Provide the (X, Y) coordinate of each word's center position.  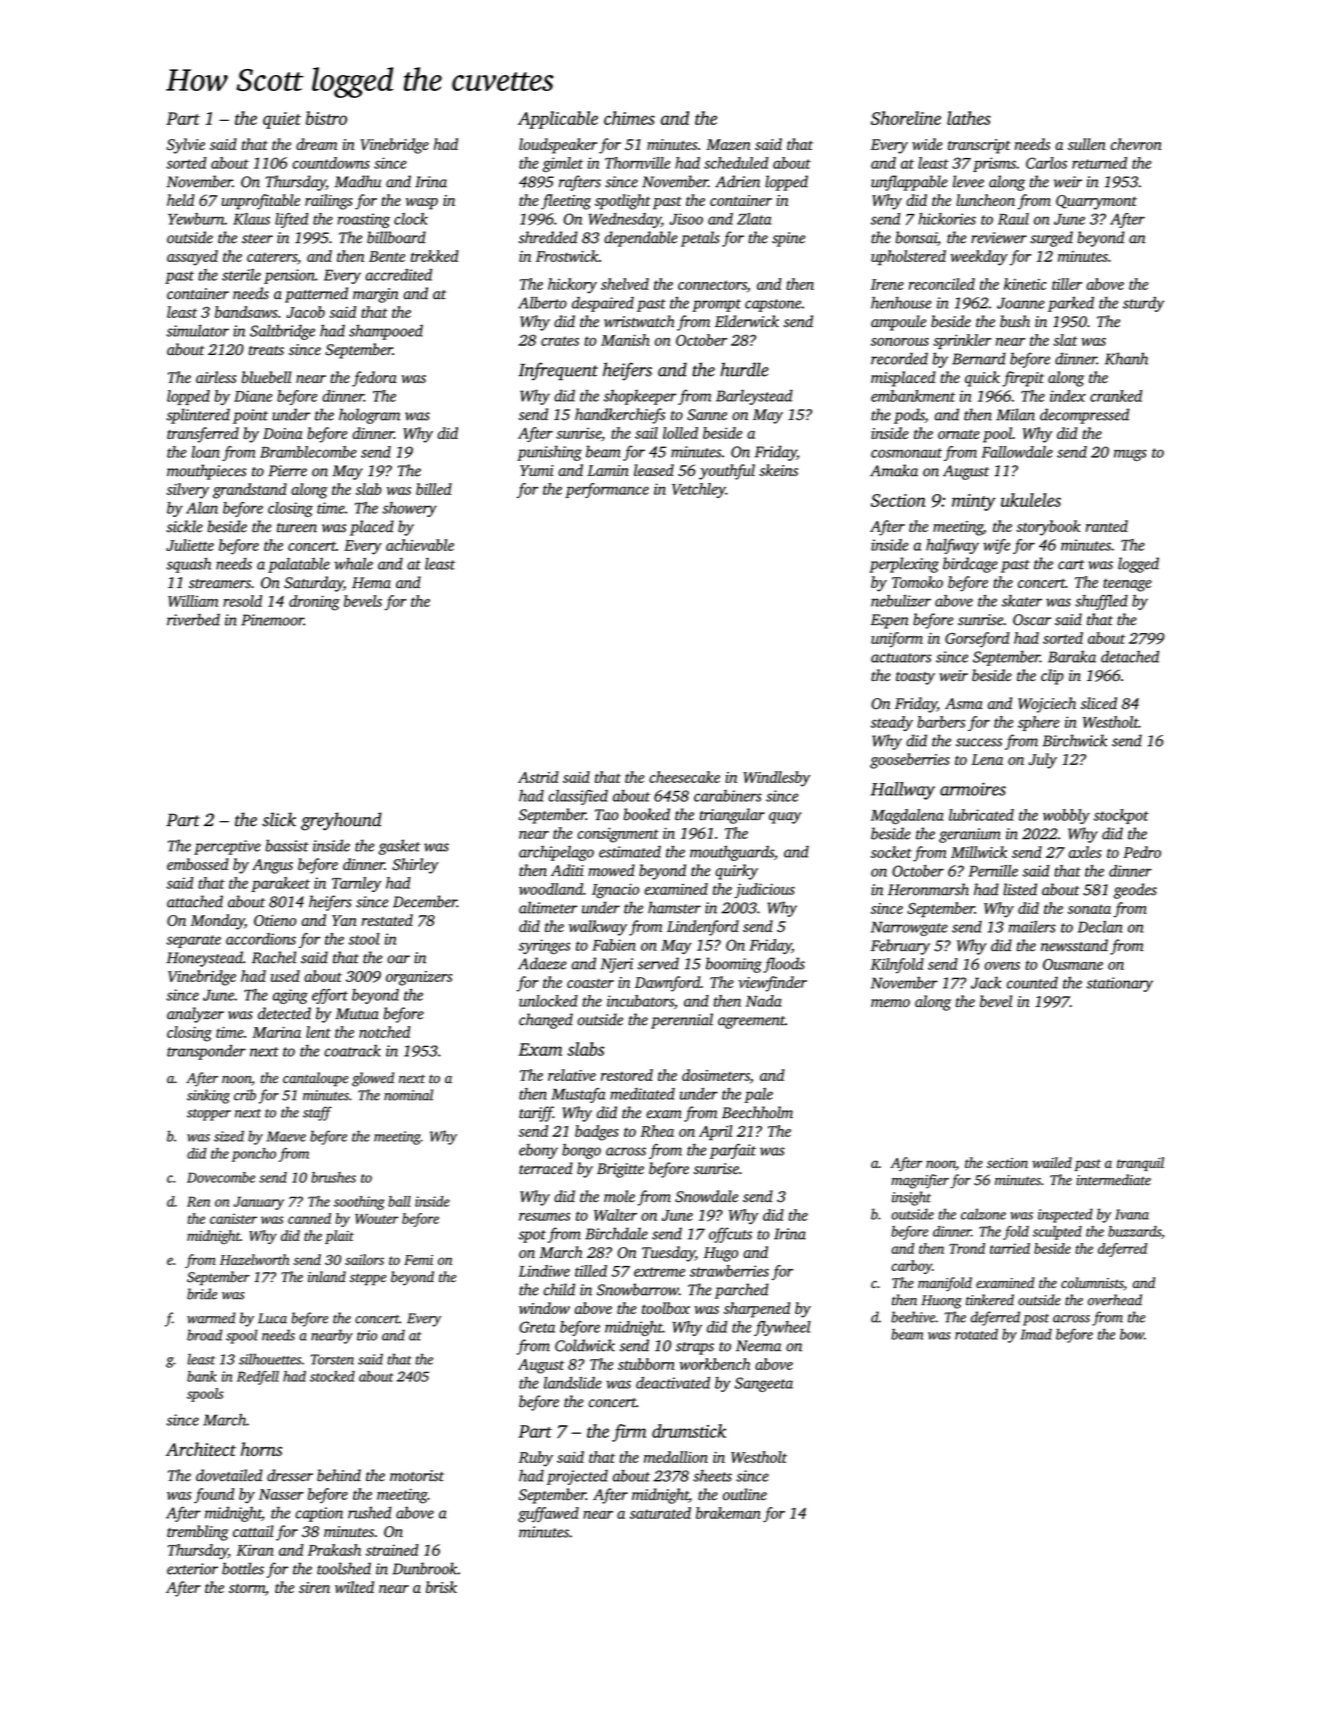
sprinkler (962, 341)
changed (546, 1021)
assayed (192, 258)
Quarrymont (1096, 202)
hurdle (744, 369)
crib (245, 1095)
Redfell (258, 1378)
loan (206, 452)
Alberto (542, 303)
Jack (986, 983)
